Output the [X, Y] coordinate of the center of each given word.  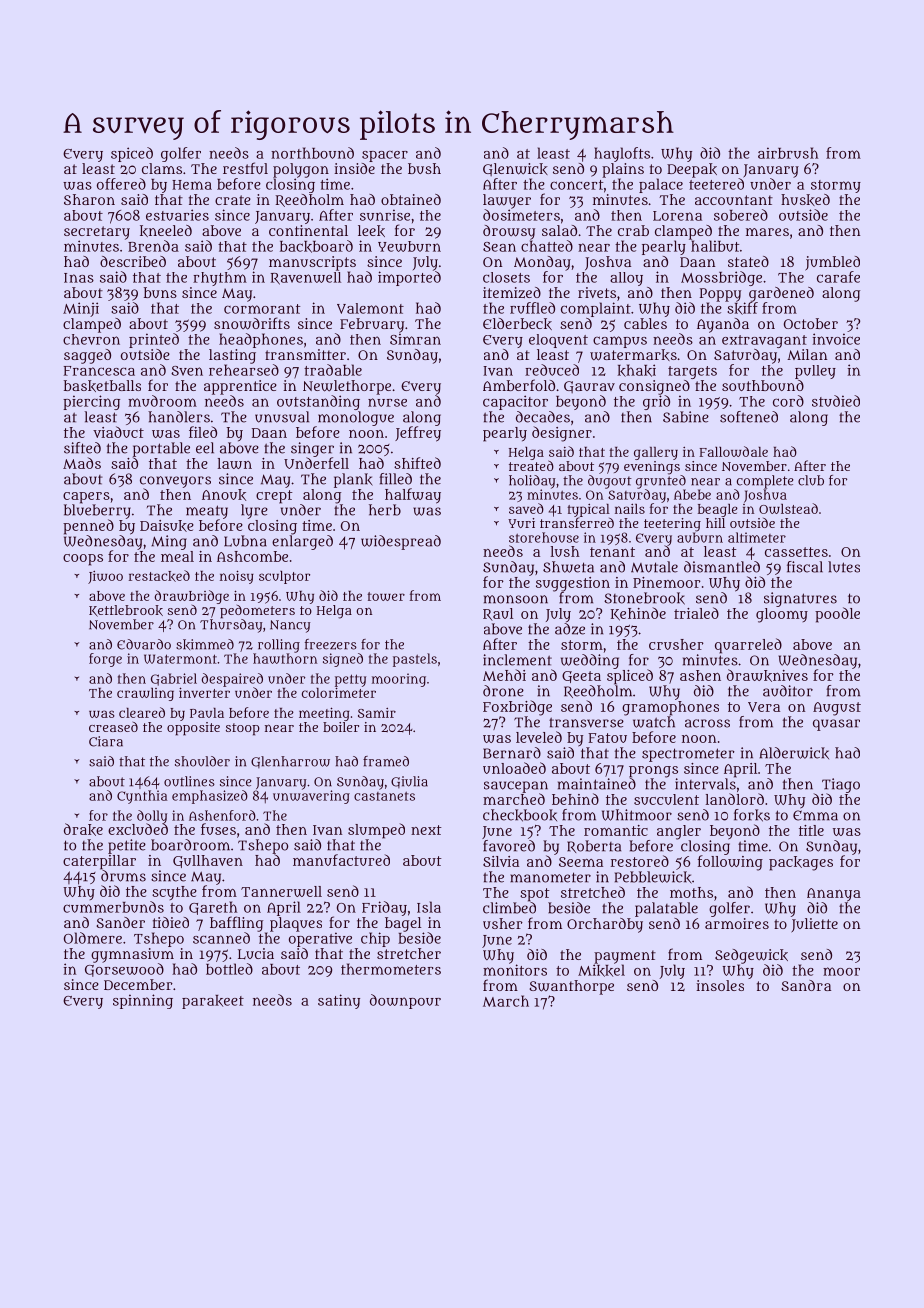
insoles [720, 985]
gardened [781, 294]
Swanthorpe [572, 987]
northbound [312, 153]
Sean [499, 247]
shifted [417, 463]
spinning [143, 1001]
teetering [672, 525]
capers [86, 498]
